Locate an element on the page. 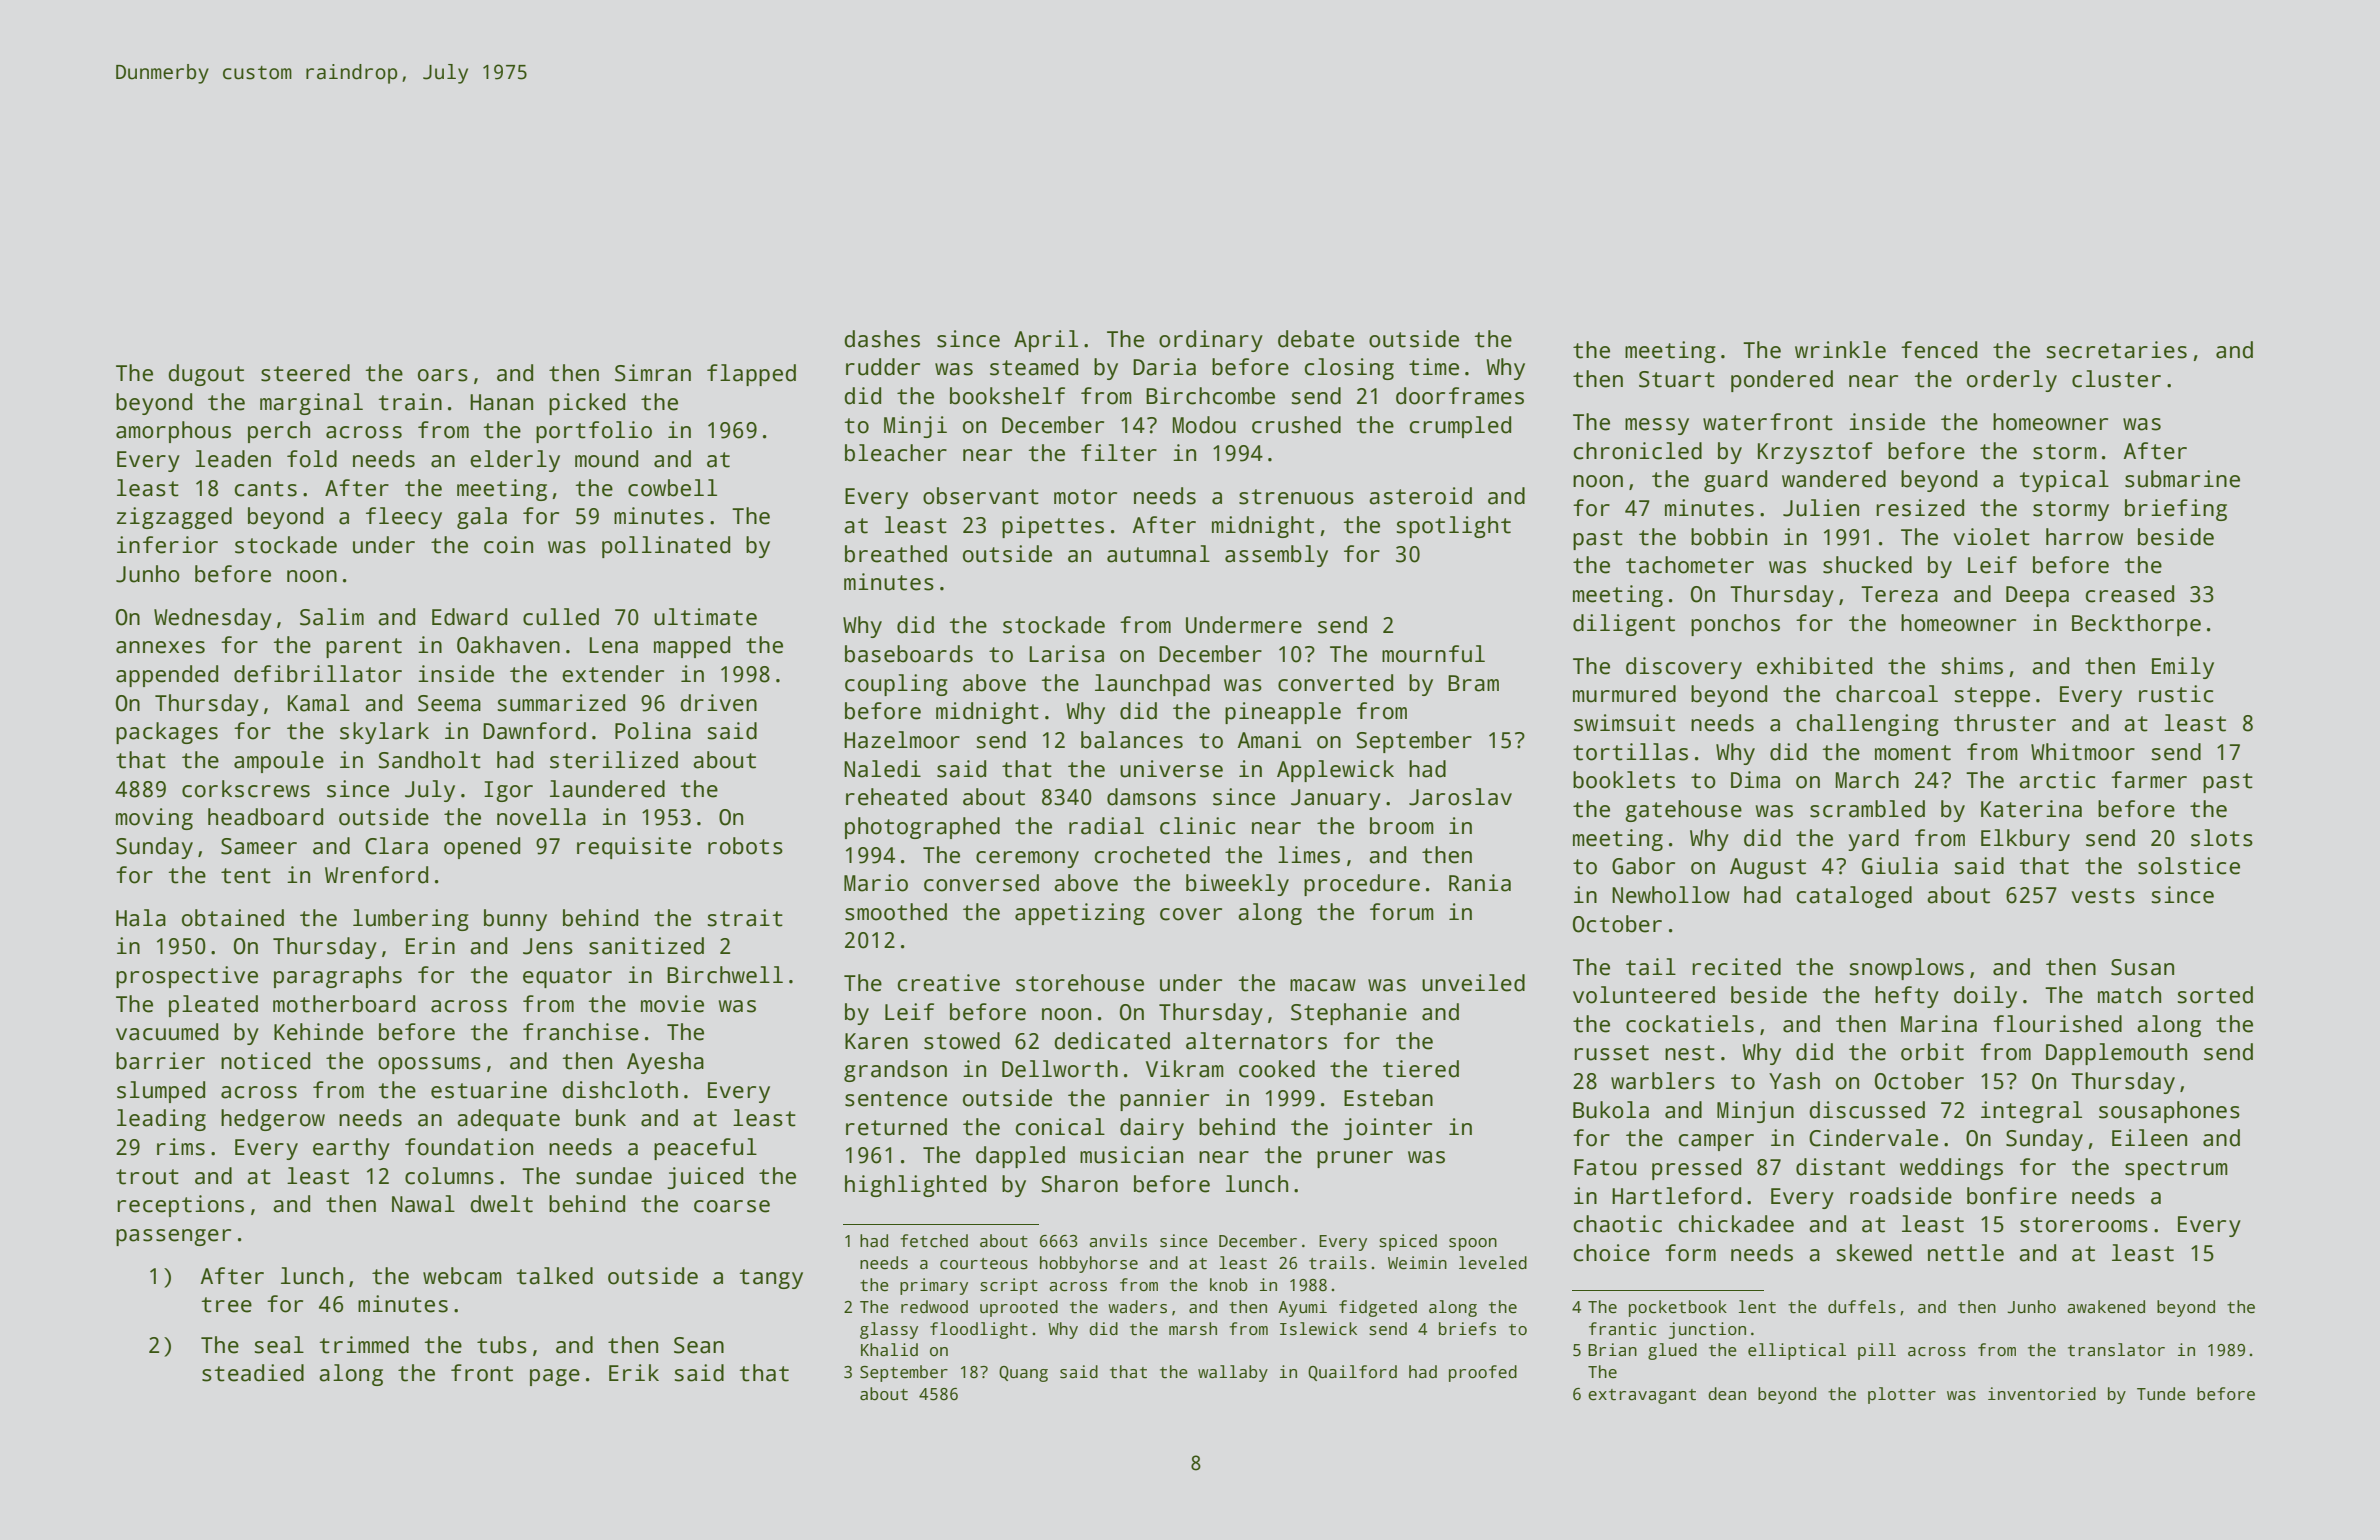  hefty is located at coordinates (1907, 997).
